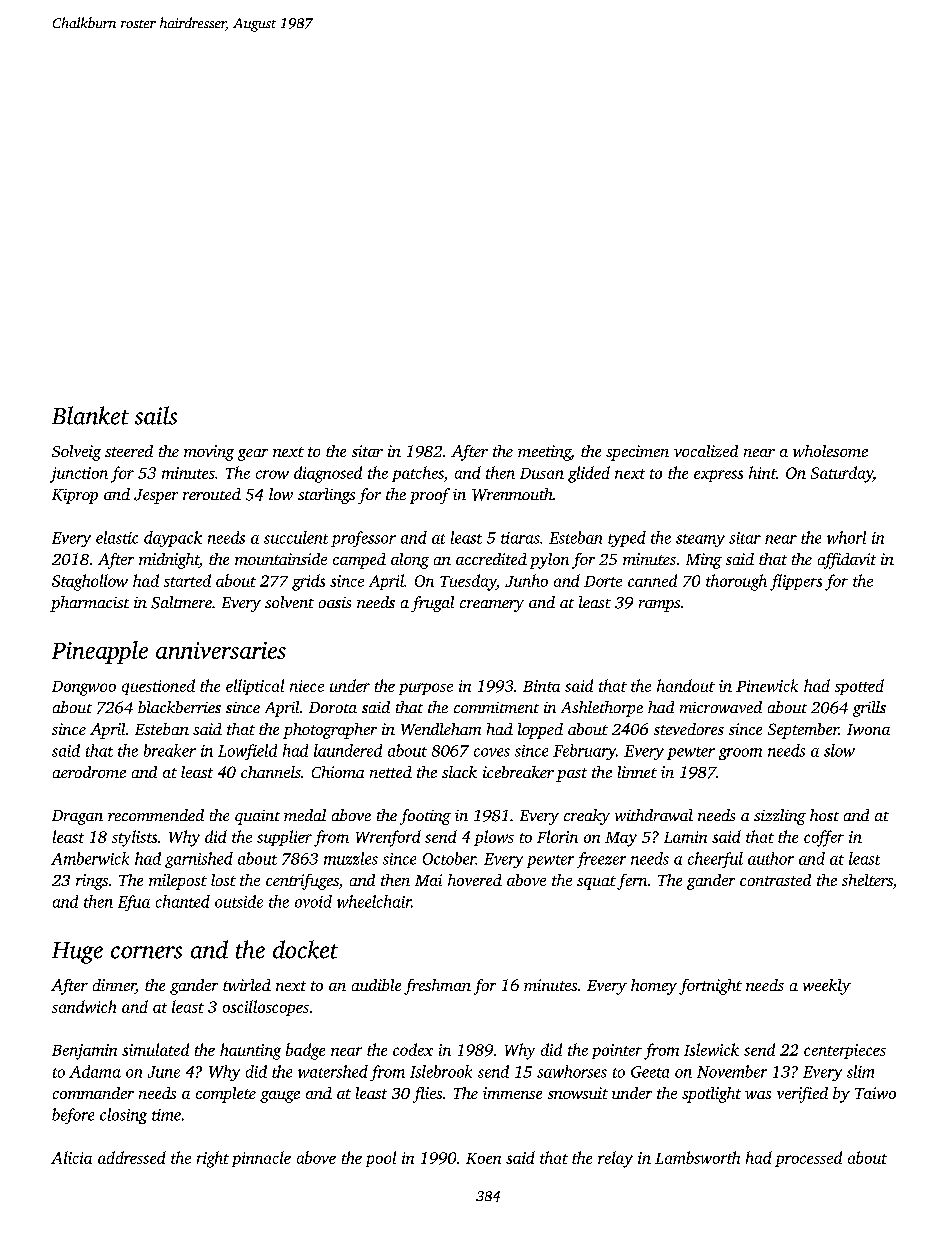 The height and width of the screenshot is (1233, 952). I want to click on snowsuit, so click(578, 1093).
